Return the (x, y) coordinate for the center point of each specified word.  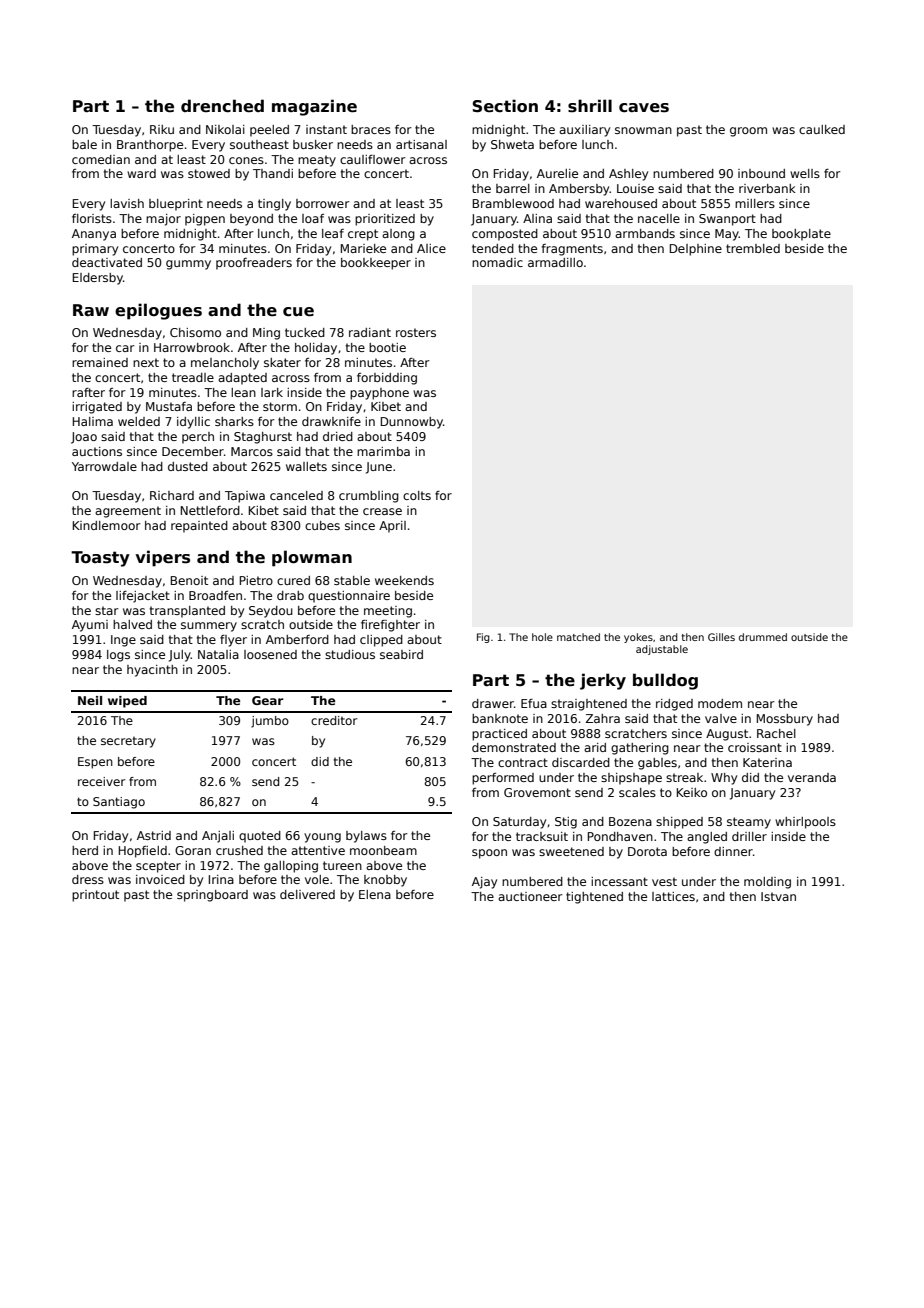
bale (84, 144)
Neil (90, 700)
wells (805, 173)
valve (721, 718)
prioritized (385, 220)
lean (243, 392)
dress (88, 879)
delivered (307, 894)
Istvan (778, 896)
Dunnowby (412, 423)
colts (417, 495)
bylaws (366, 837)
